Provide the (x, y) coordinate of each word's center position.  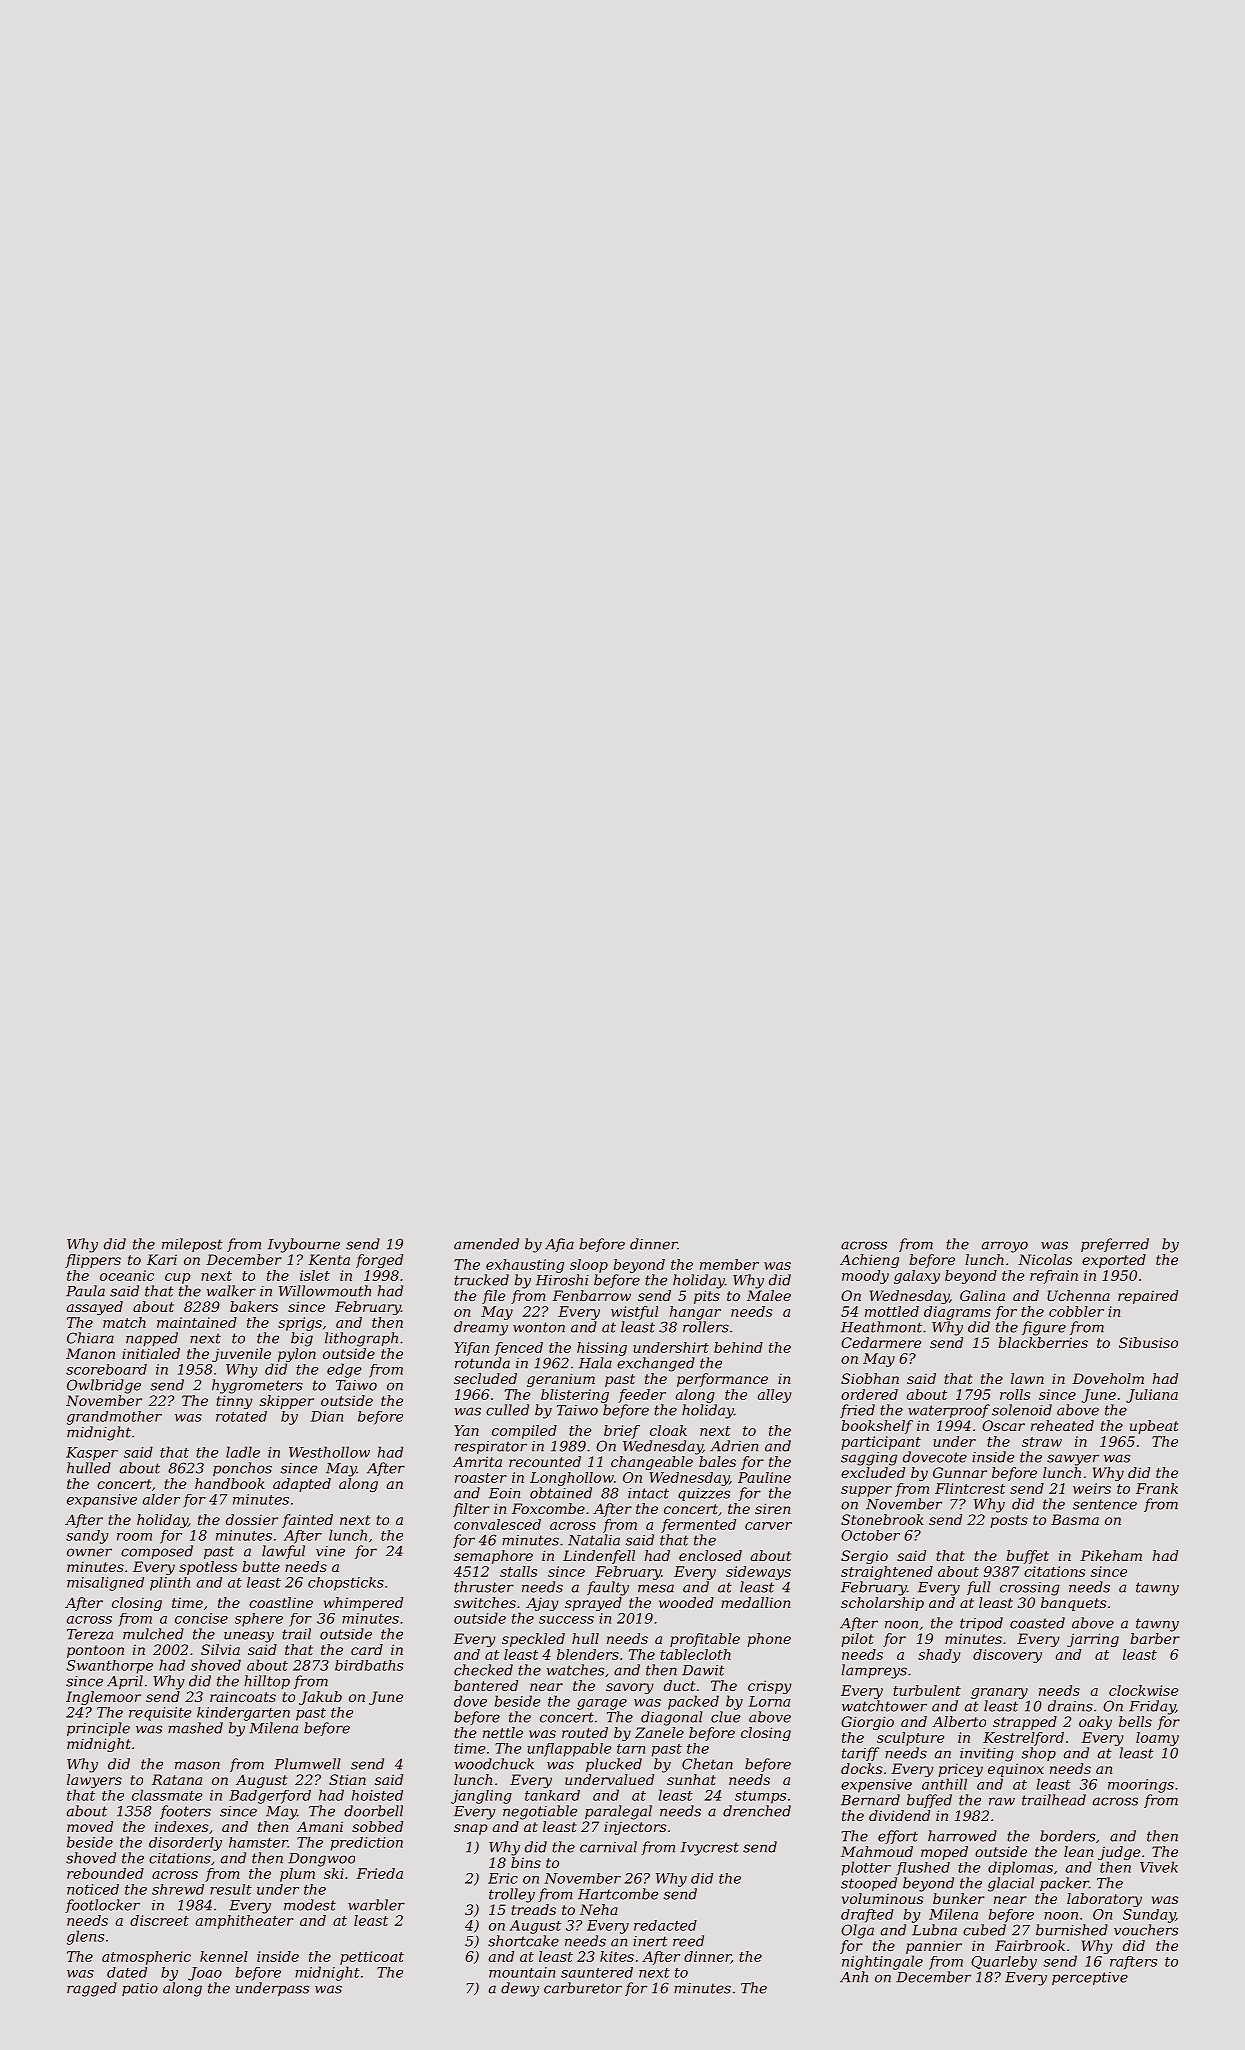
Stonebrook (882, 1519)
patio (140, 1989)
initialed (151, 1353)
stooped (869, 1884)
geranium (561, 1380)
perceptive (1090, 1978)
